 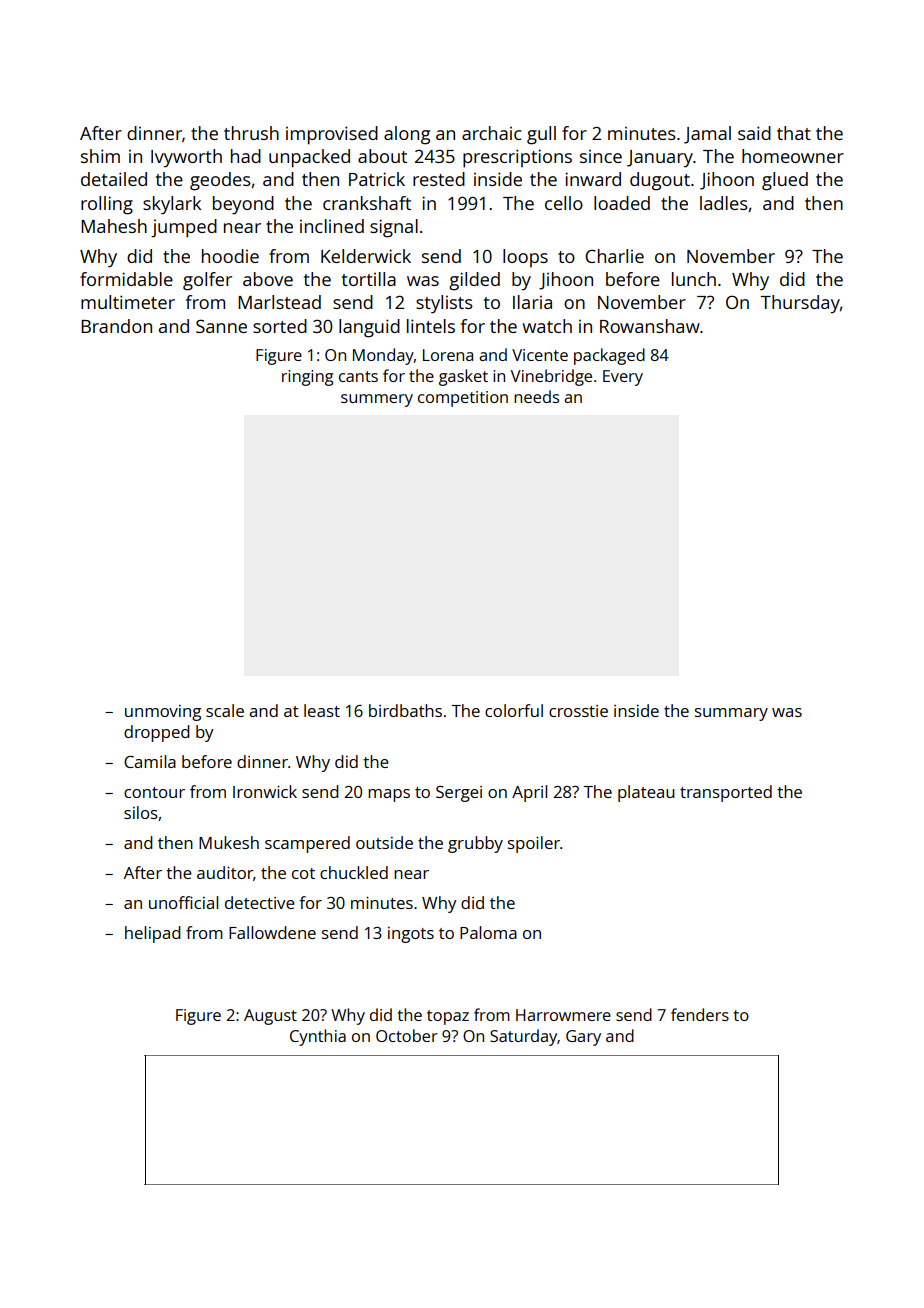 I want to click on glued, so click(x=785, y=181).
